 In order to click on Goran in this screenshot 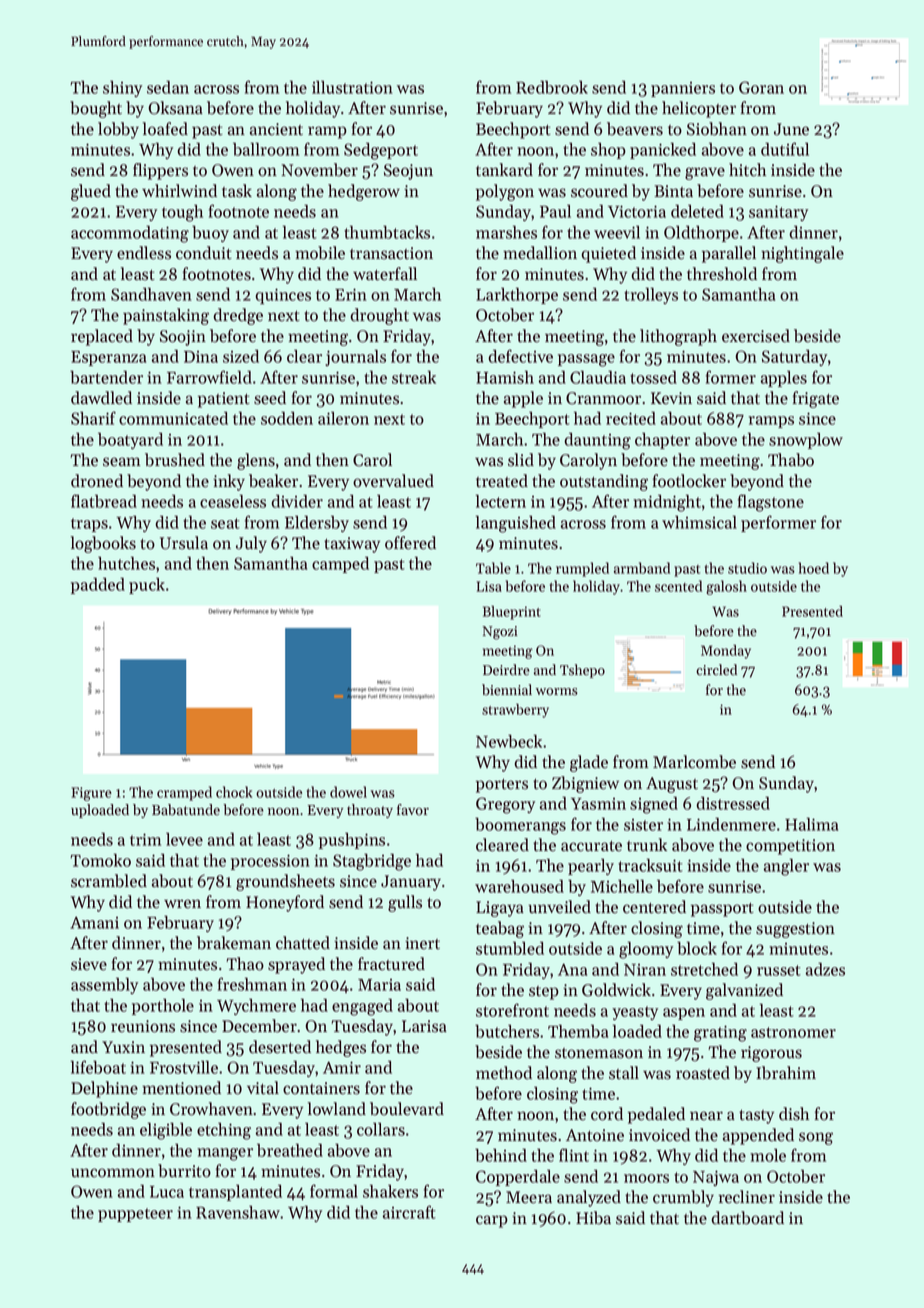, I will do `click(761, 87)`.
